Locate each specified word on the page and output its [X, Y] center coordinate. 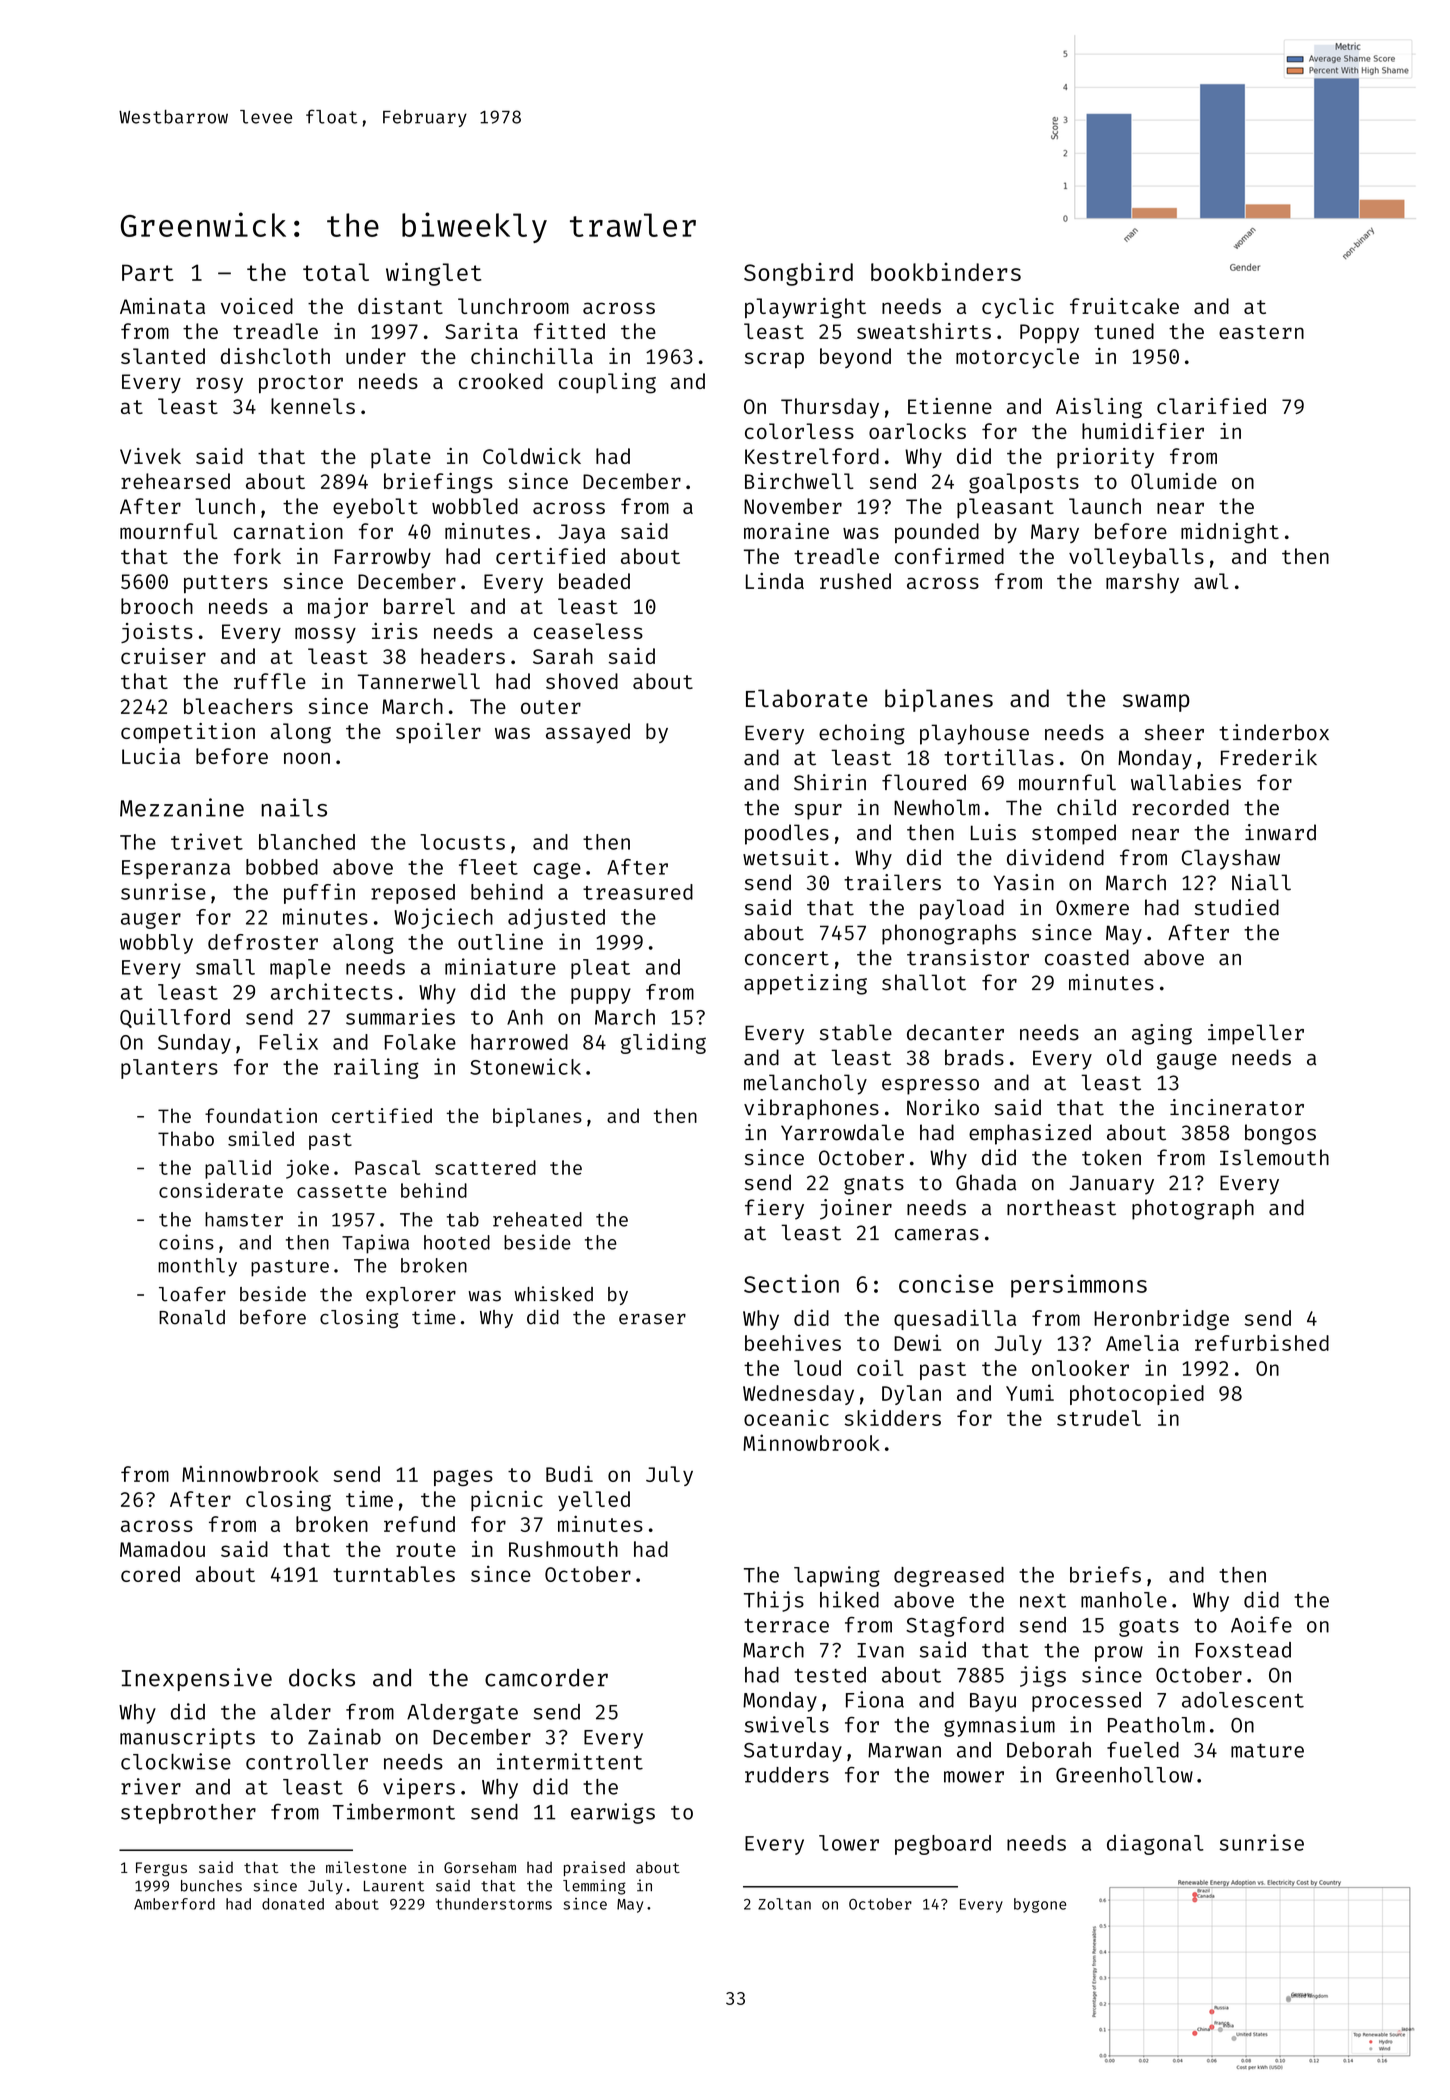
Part [147, 272]
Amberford [174, 1904]
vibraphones [811, 1109]
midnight [1230, 533]
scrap [774, 360]
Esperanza [176, 869]
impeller [1256, 1034]
